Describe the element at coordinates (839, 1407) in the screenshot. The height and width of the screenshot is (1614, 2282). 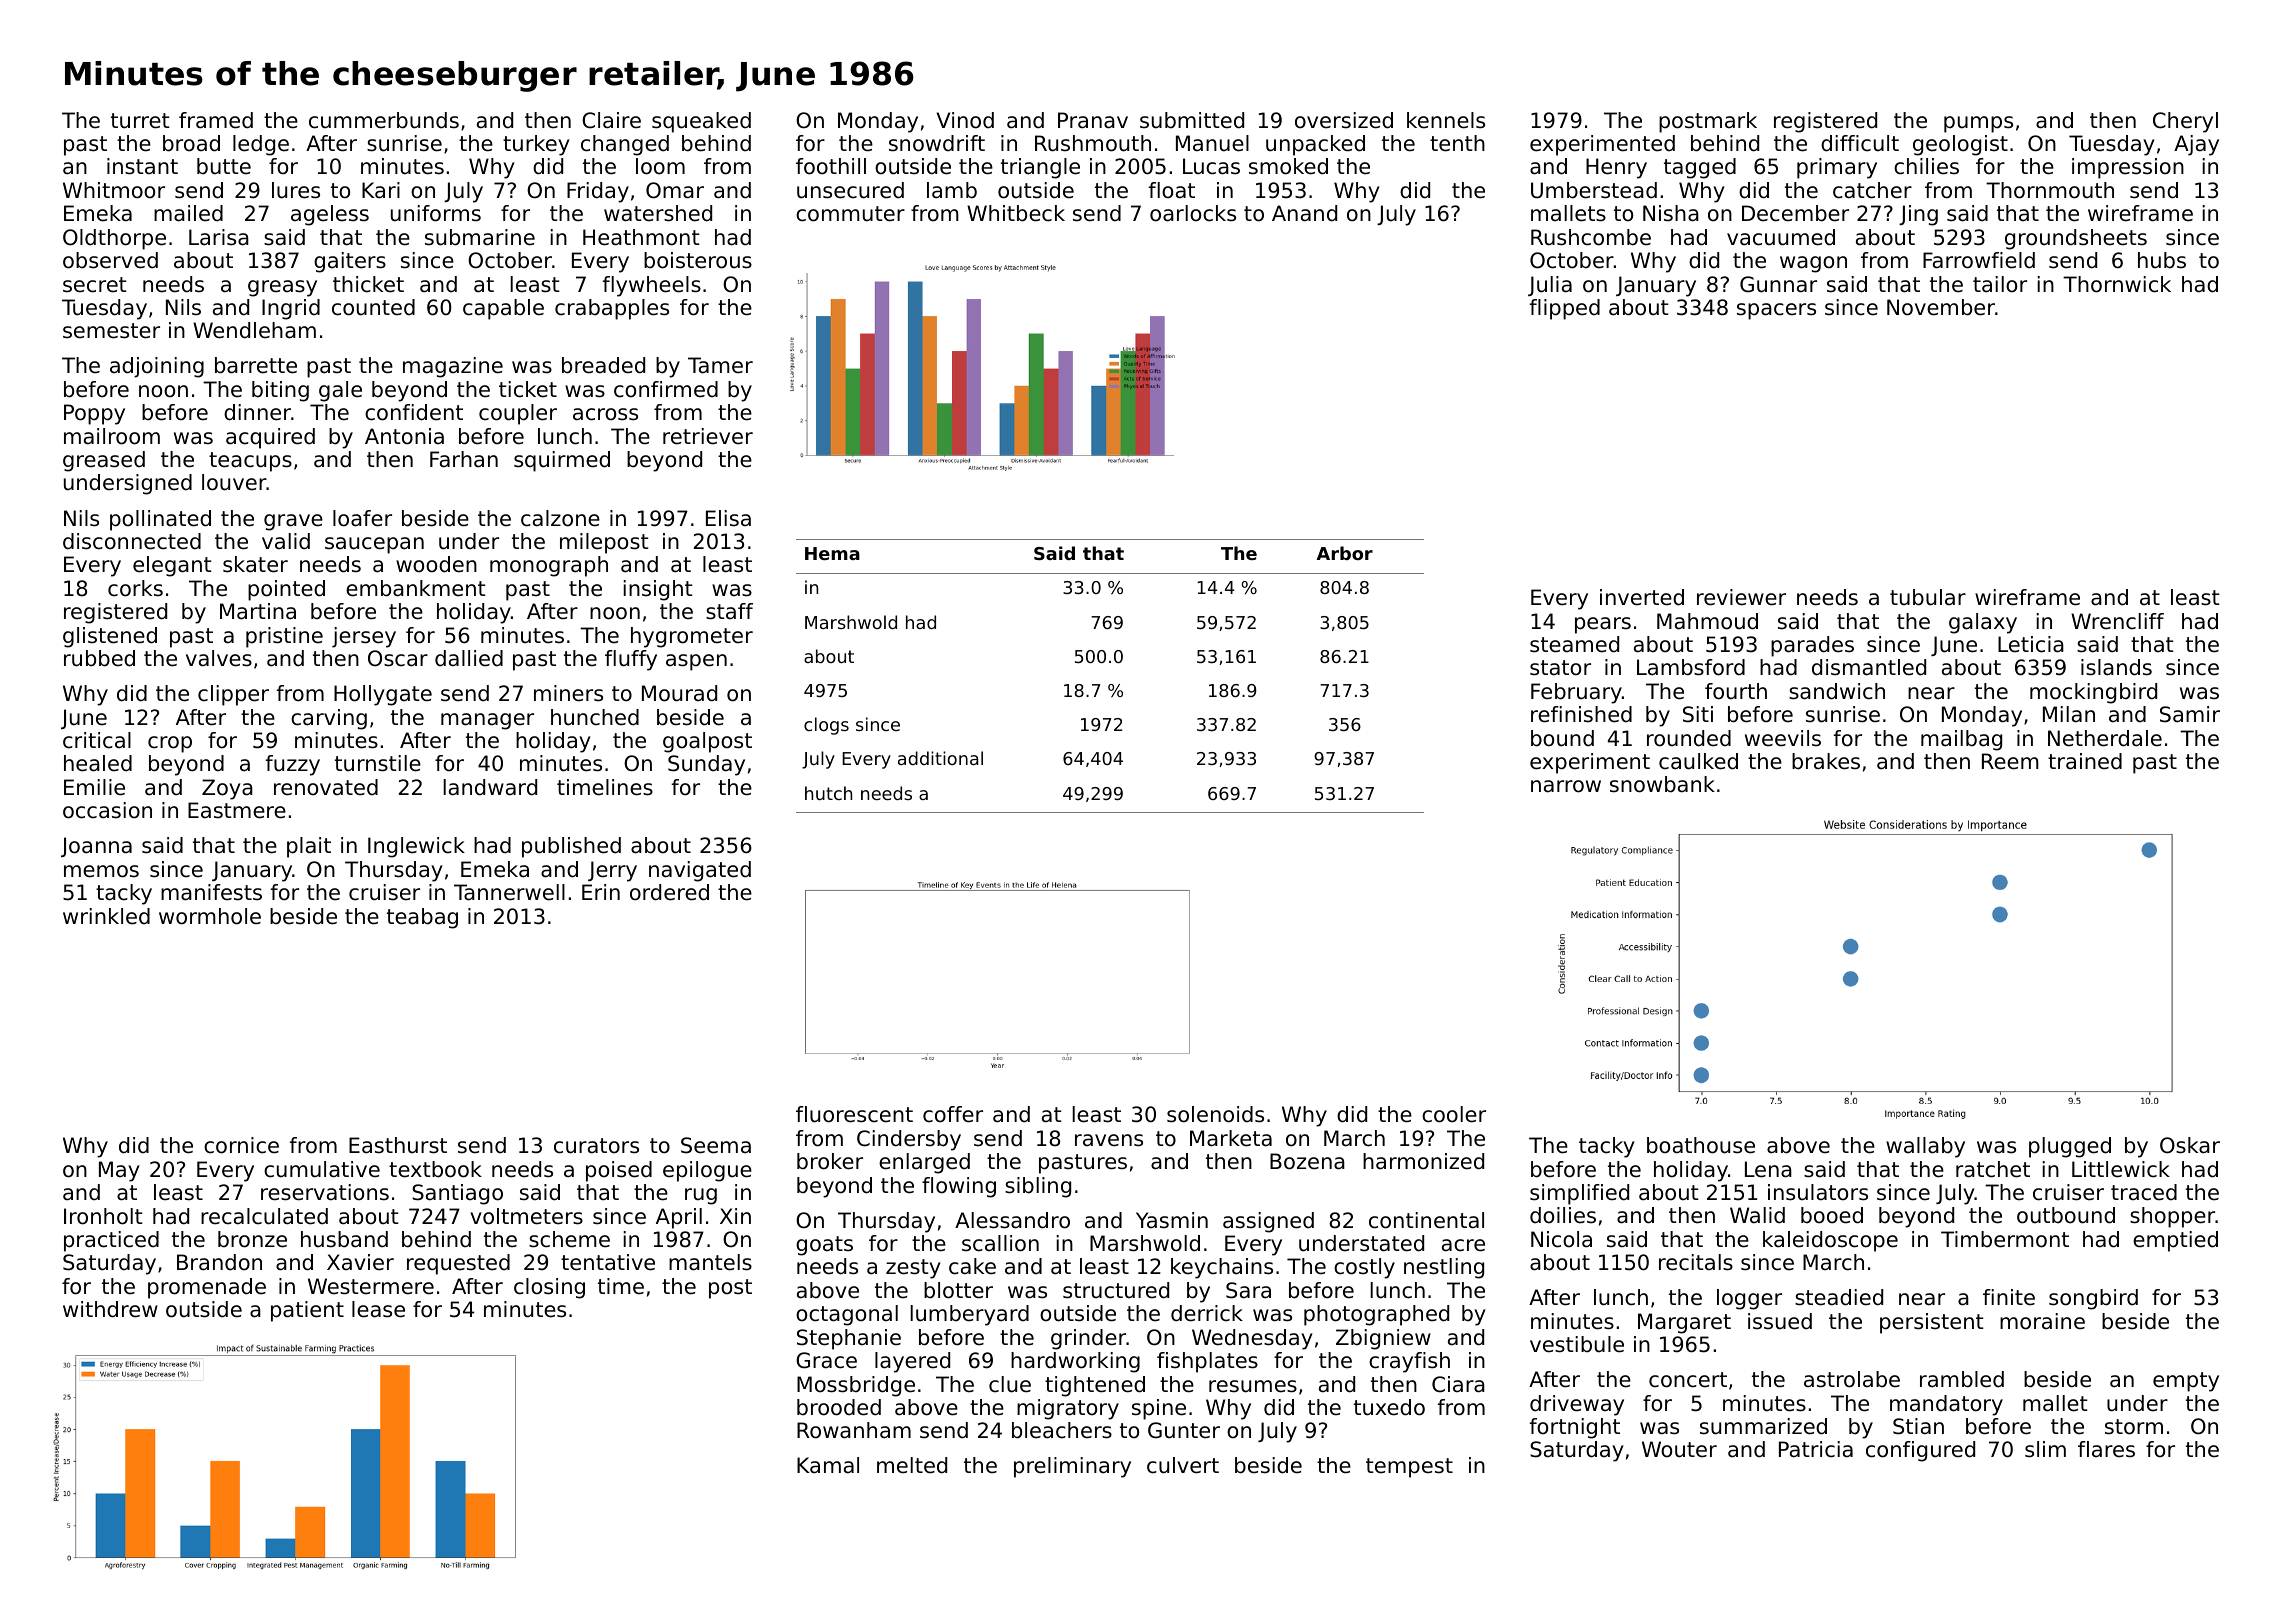
I see `brooded` at that location.
